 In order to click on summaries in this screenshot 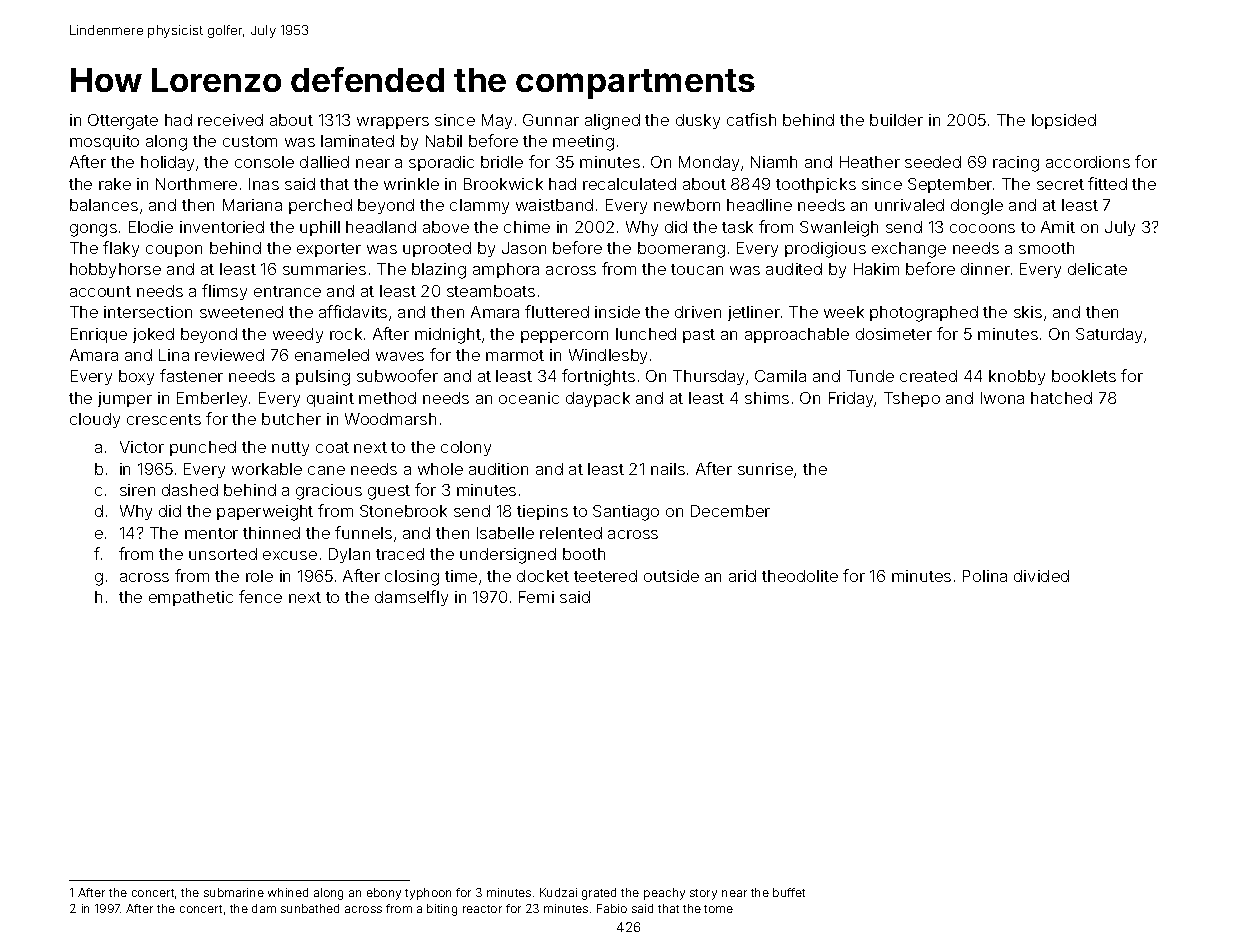, I will do `click(324, 269)`.
